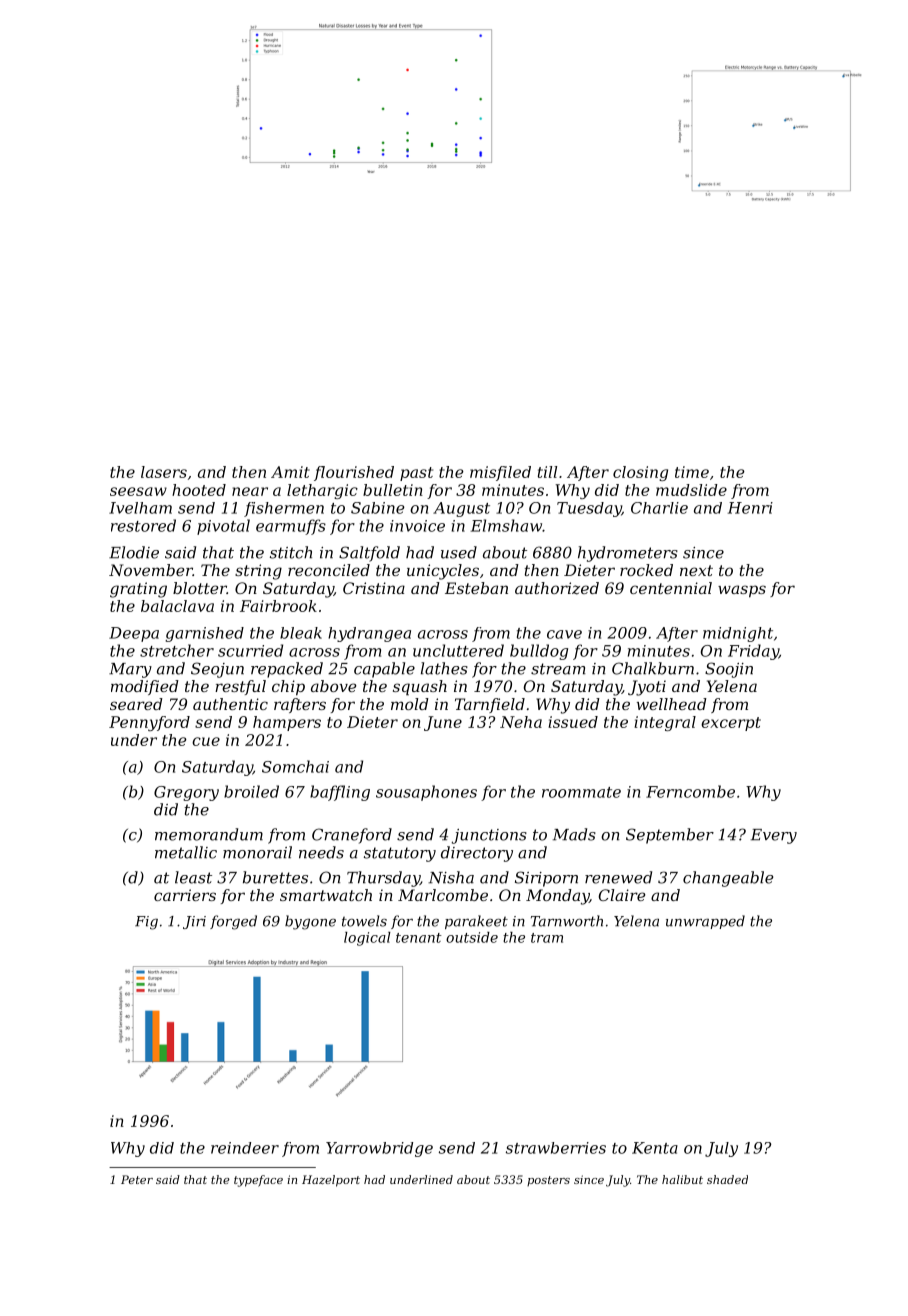  What do you see at coordinates (194, 922) in the page?
I see `Jiri` at bounding box center [194, 922].
